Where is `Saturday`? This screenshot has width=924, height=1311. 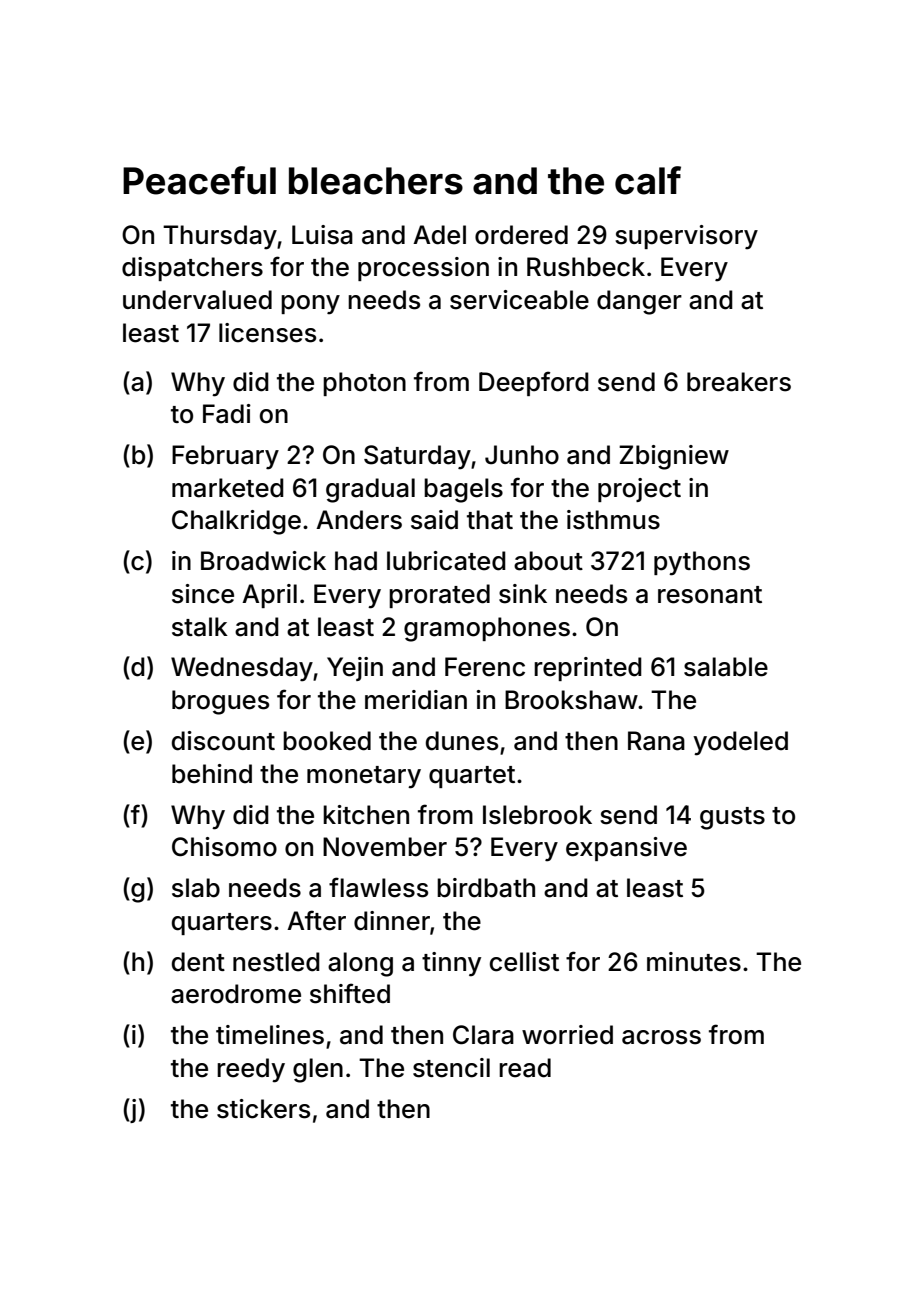 Saturday is located at coordinates (417, 457).
